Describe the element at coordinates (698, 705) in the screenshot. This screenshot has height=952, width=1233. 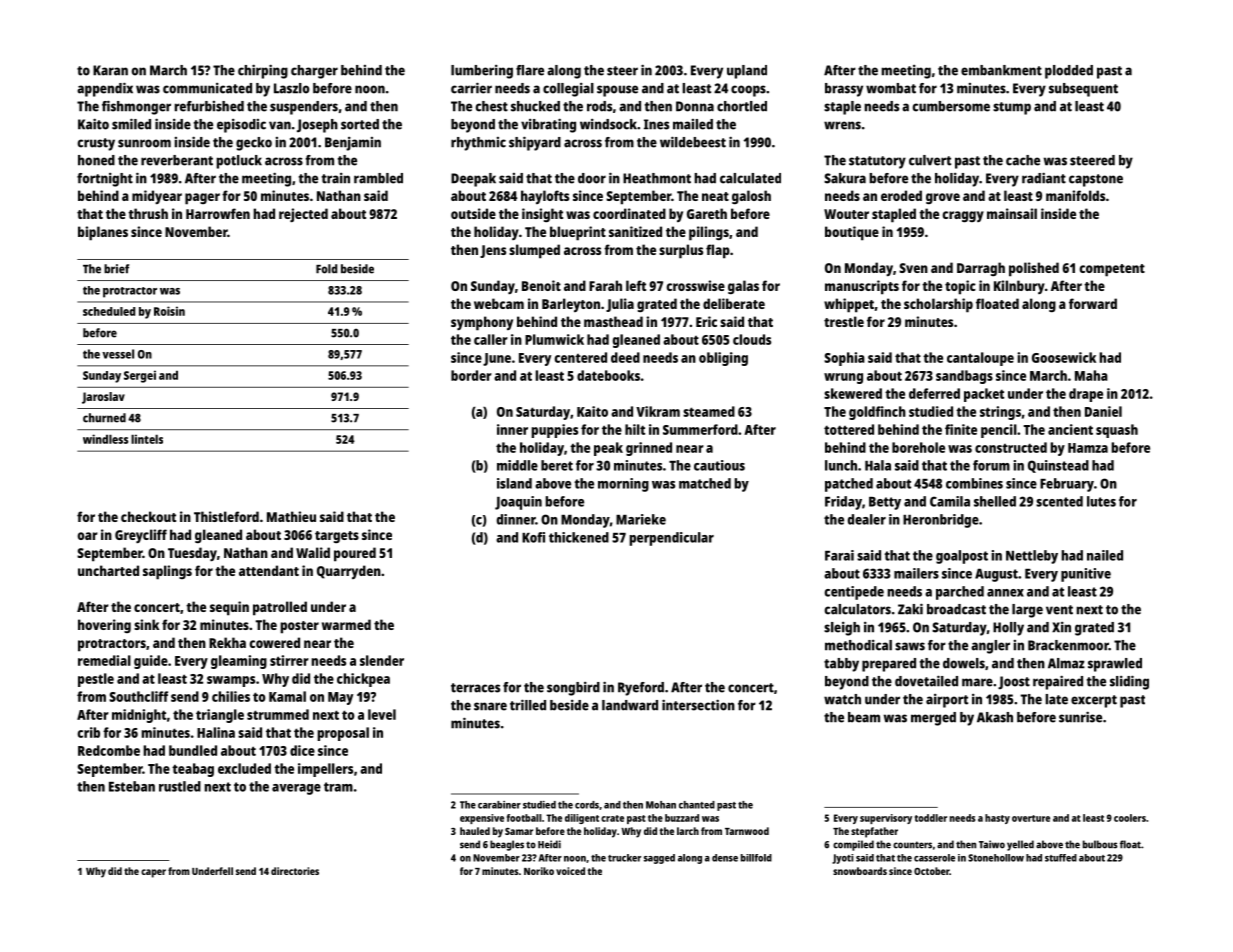
I see `intersection` at that location.
